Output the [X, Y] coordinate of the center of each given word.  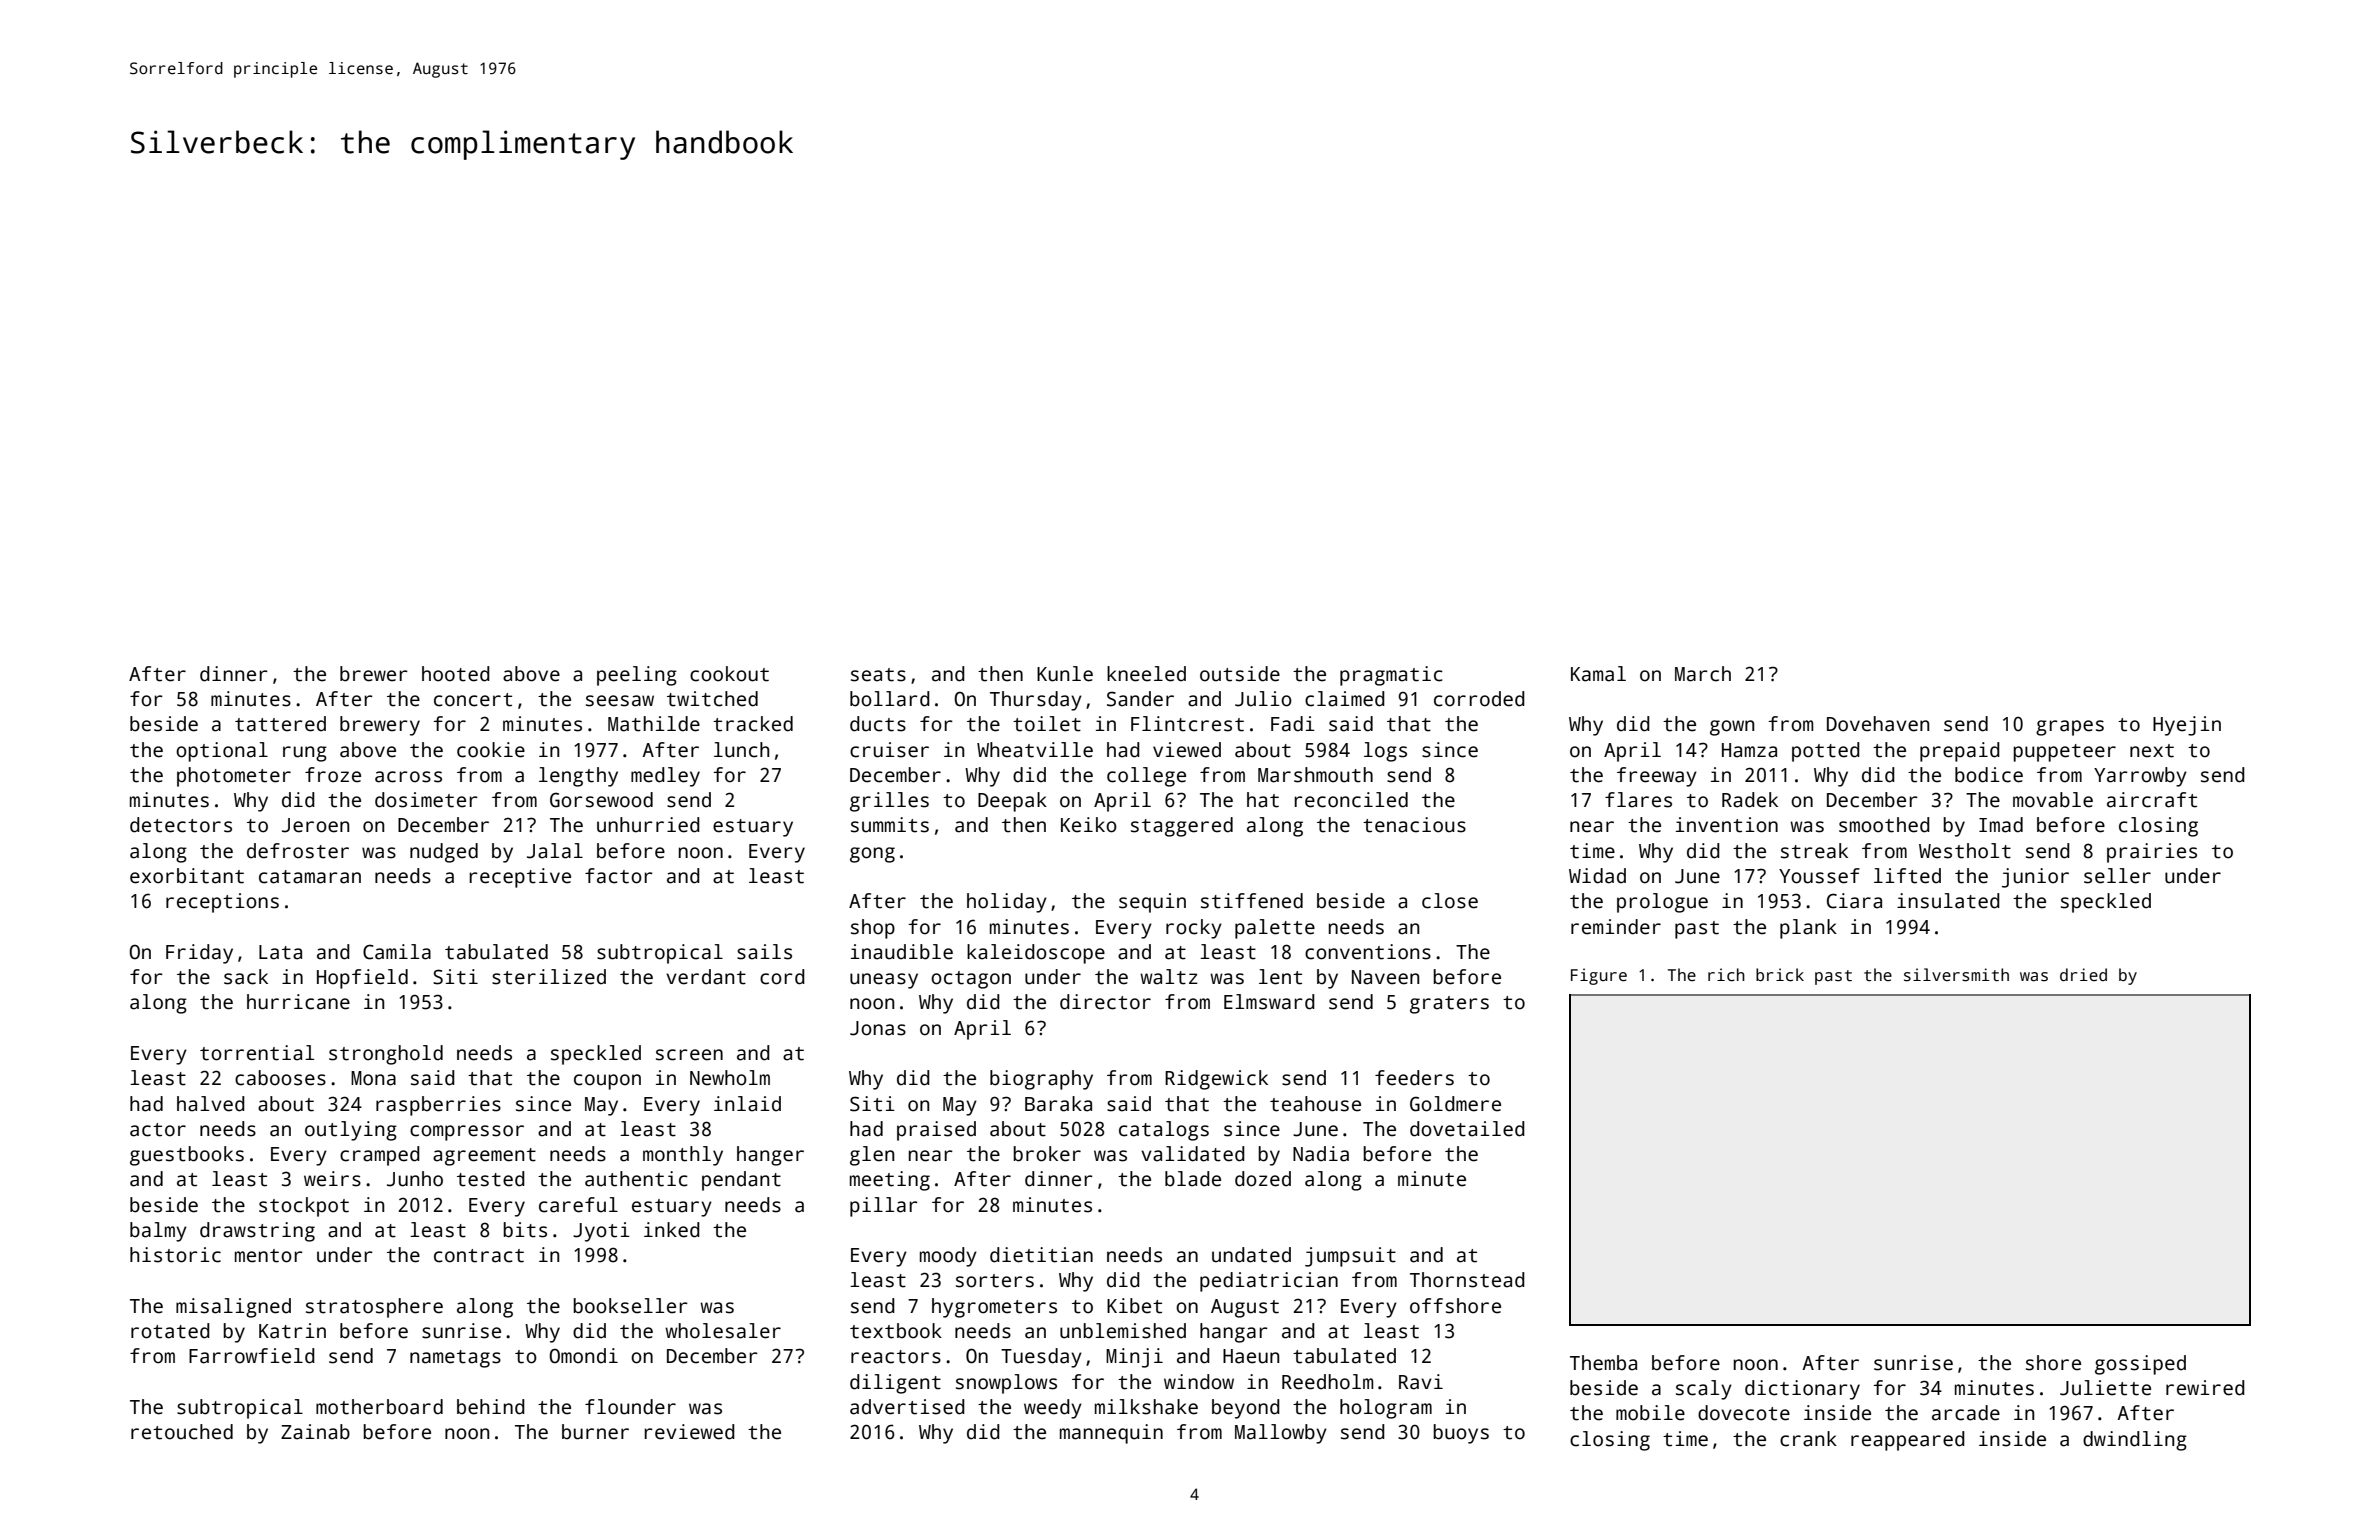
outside [1240, 674]
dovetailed [1467, 1129]
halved [211, 1104]
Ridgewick [1216, 1080]
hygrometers [994, 1308]
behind [491, 1407]
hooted [456, 674]
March [1703, 674]
